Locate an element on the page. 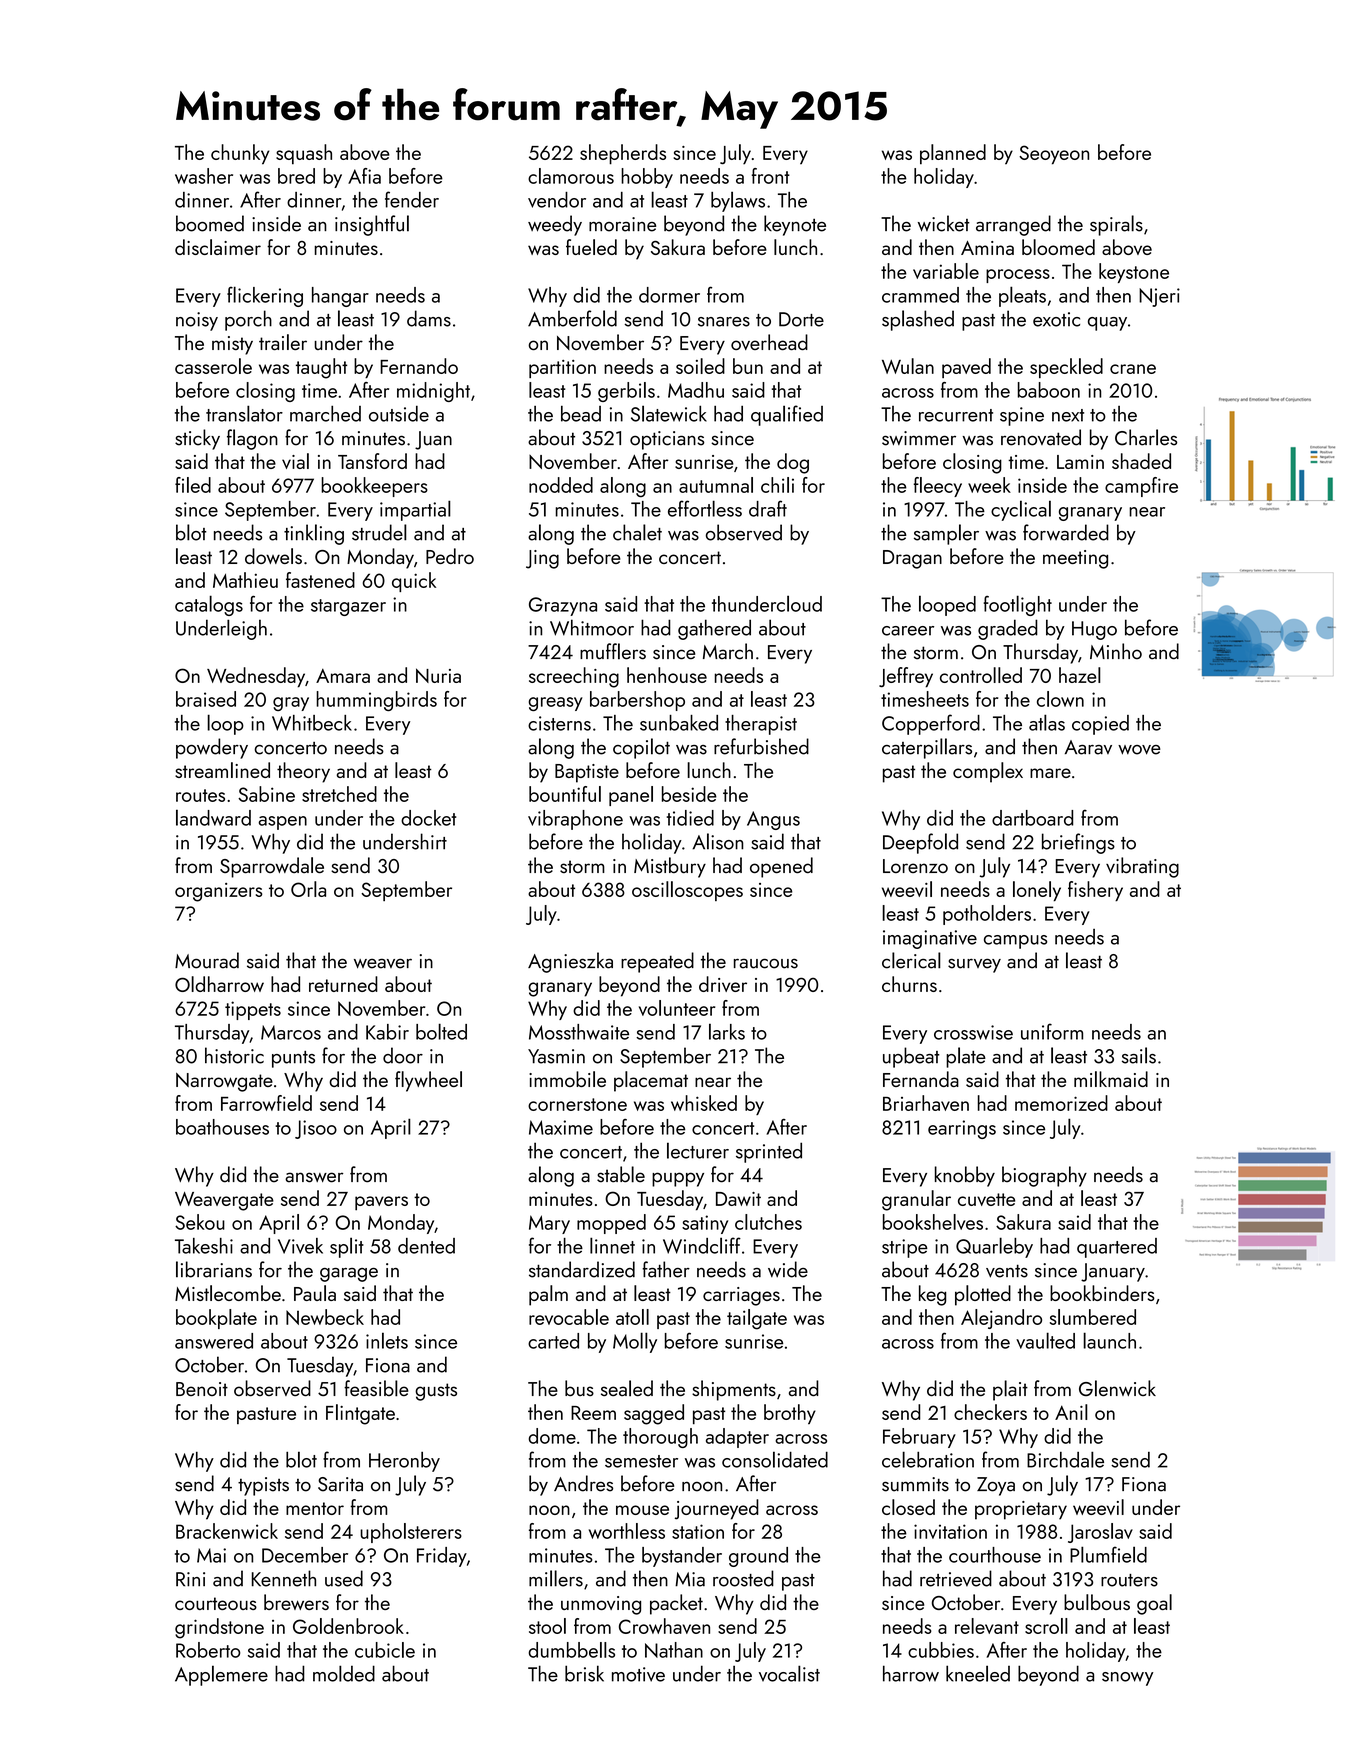 Image resolution: width=1358 pixels, height=1758 pixels. clamorous is located at coordinates (571, 176).
